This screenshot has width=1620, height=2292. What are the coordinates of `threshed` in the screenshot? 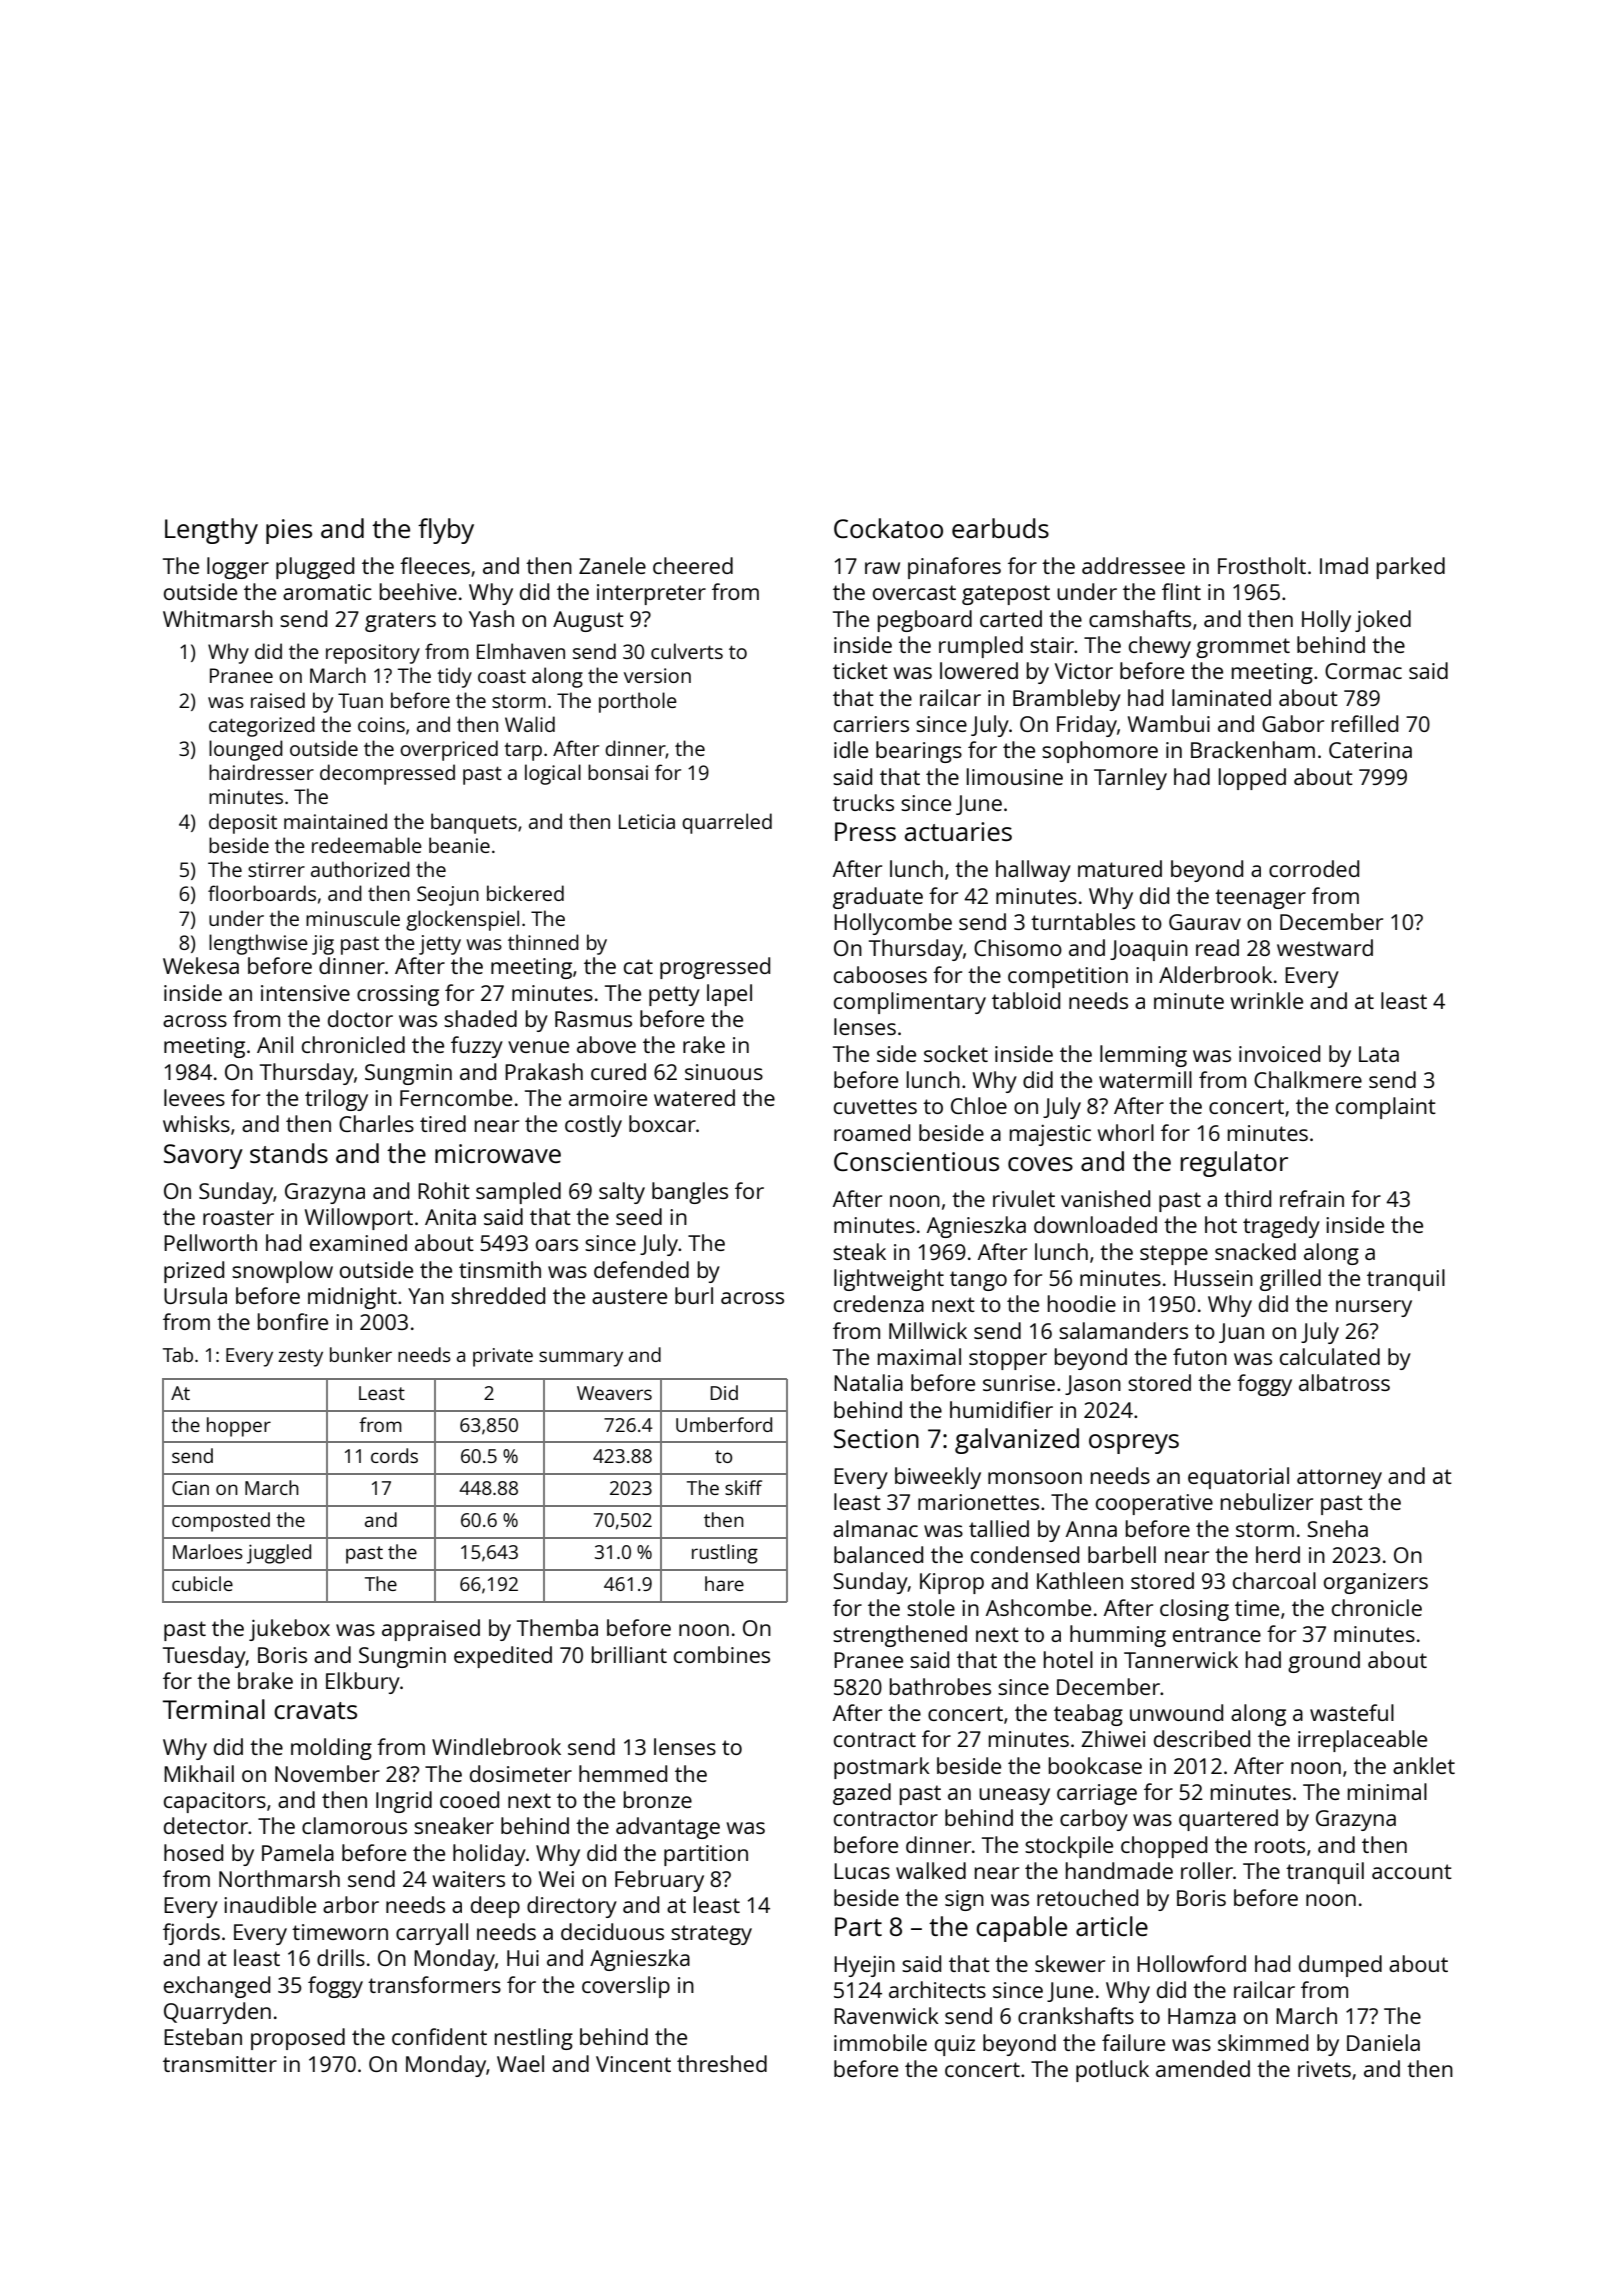 It's located at (722, 2063).
